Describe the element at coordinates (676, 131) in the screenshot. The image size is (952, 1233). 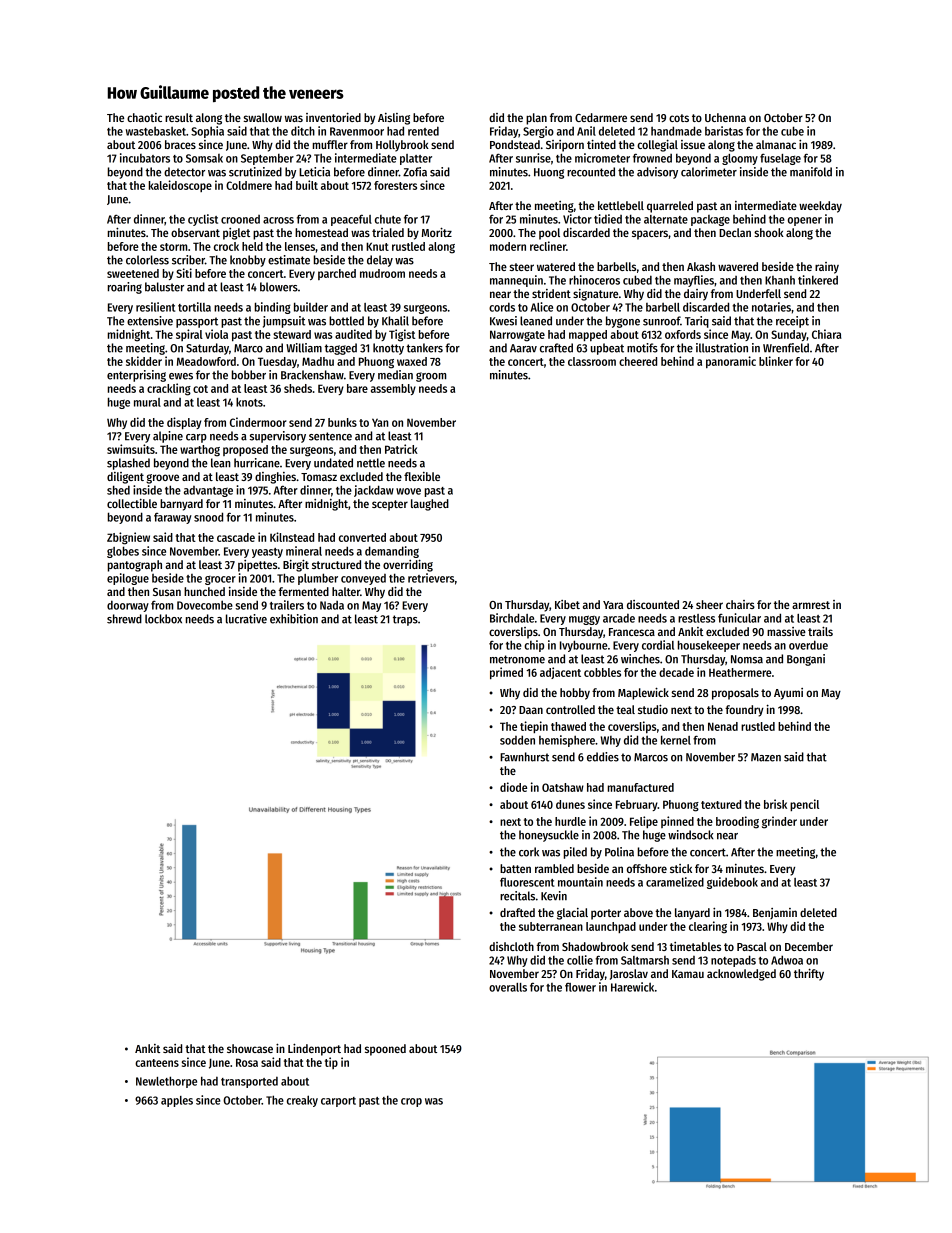
I see `handmade` at that location.
